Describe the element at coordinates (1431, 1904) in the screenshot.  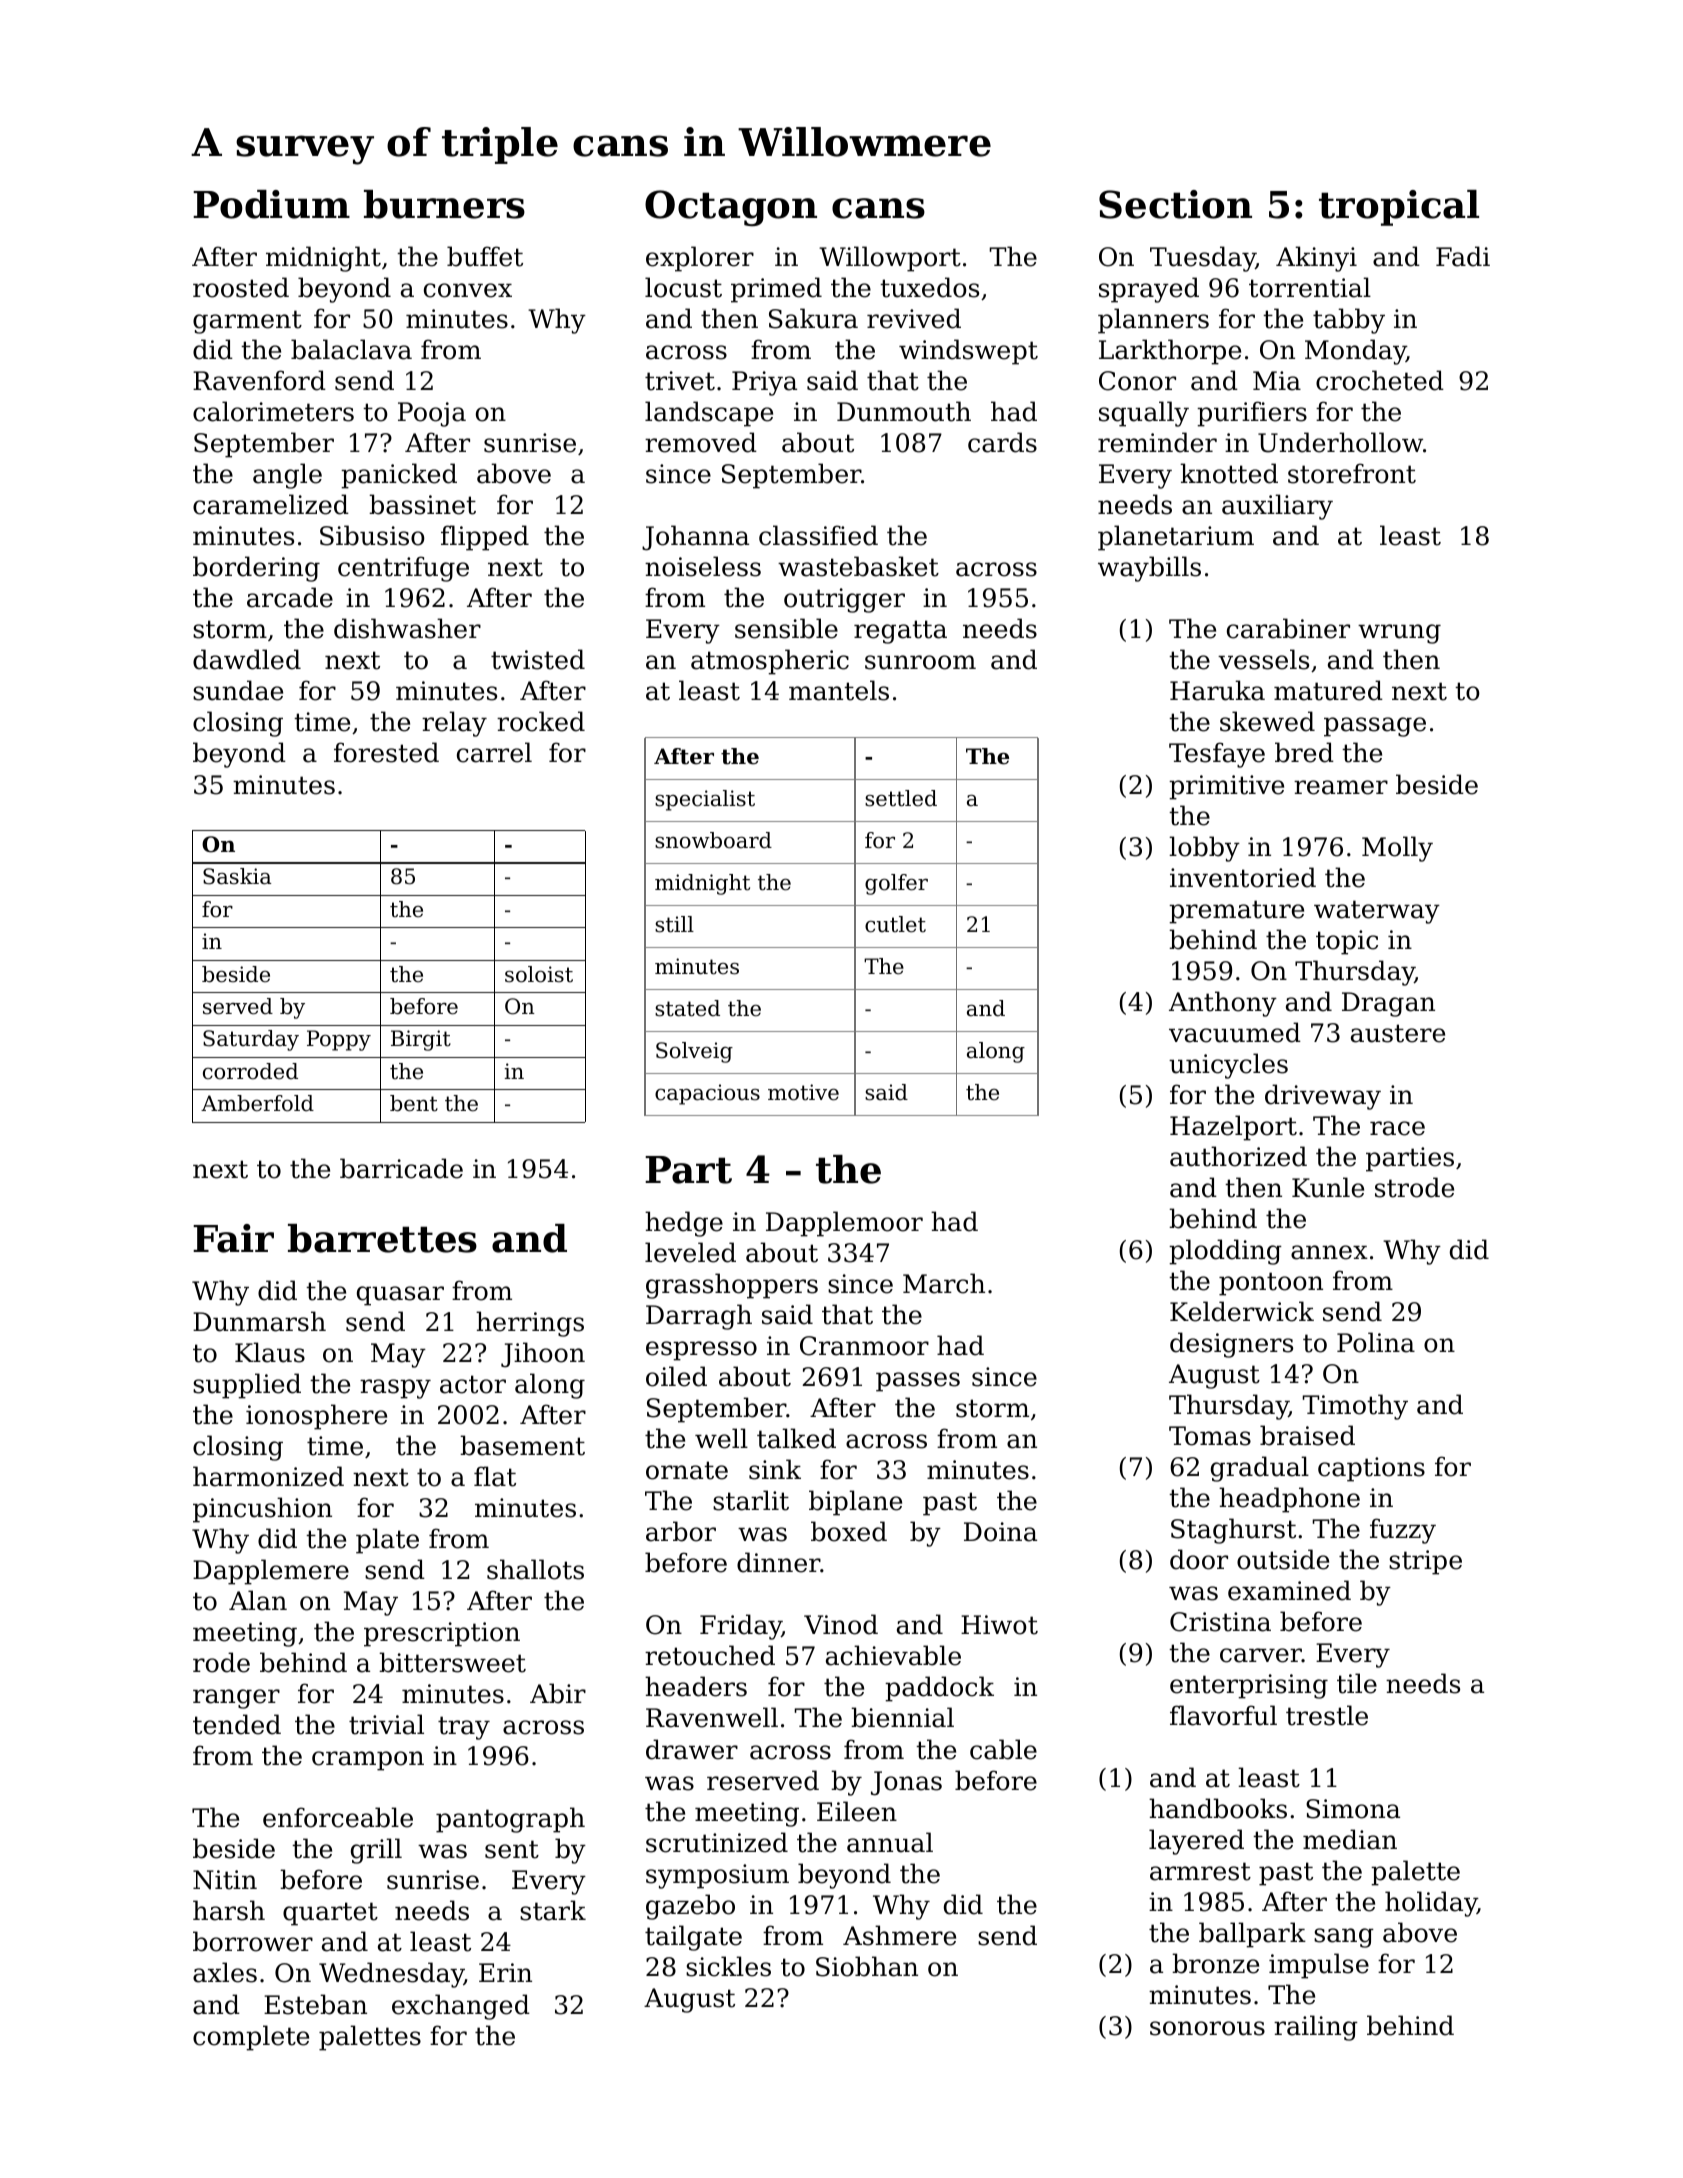
I see `holiday` at that location.
